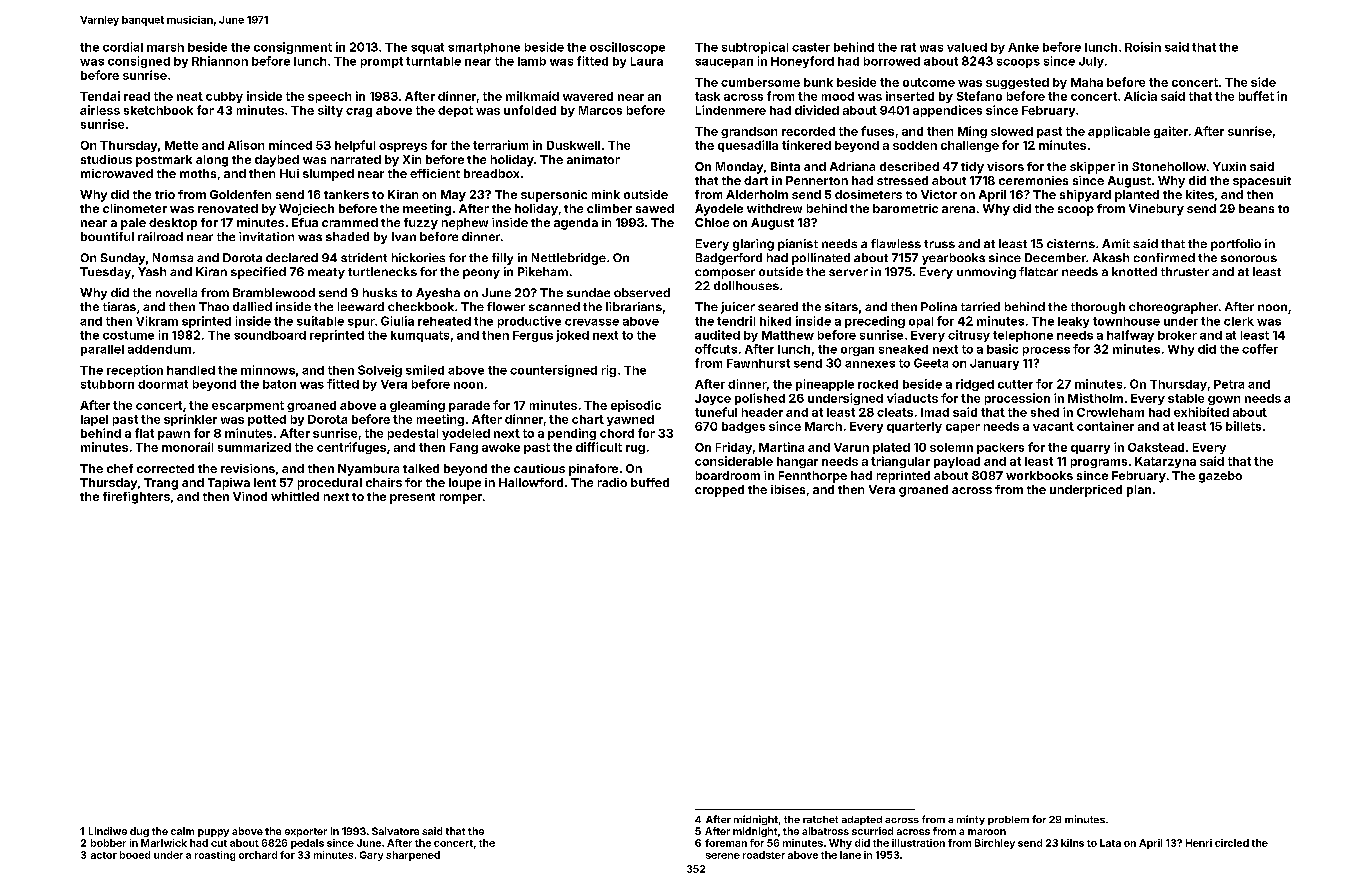 Image resolution: width=1372 pixels, height=887 pixels. What do you see at coordinates (758, 363) in the image?
I see `Fawnhurst` at bounding box center [758, 363].
